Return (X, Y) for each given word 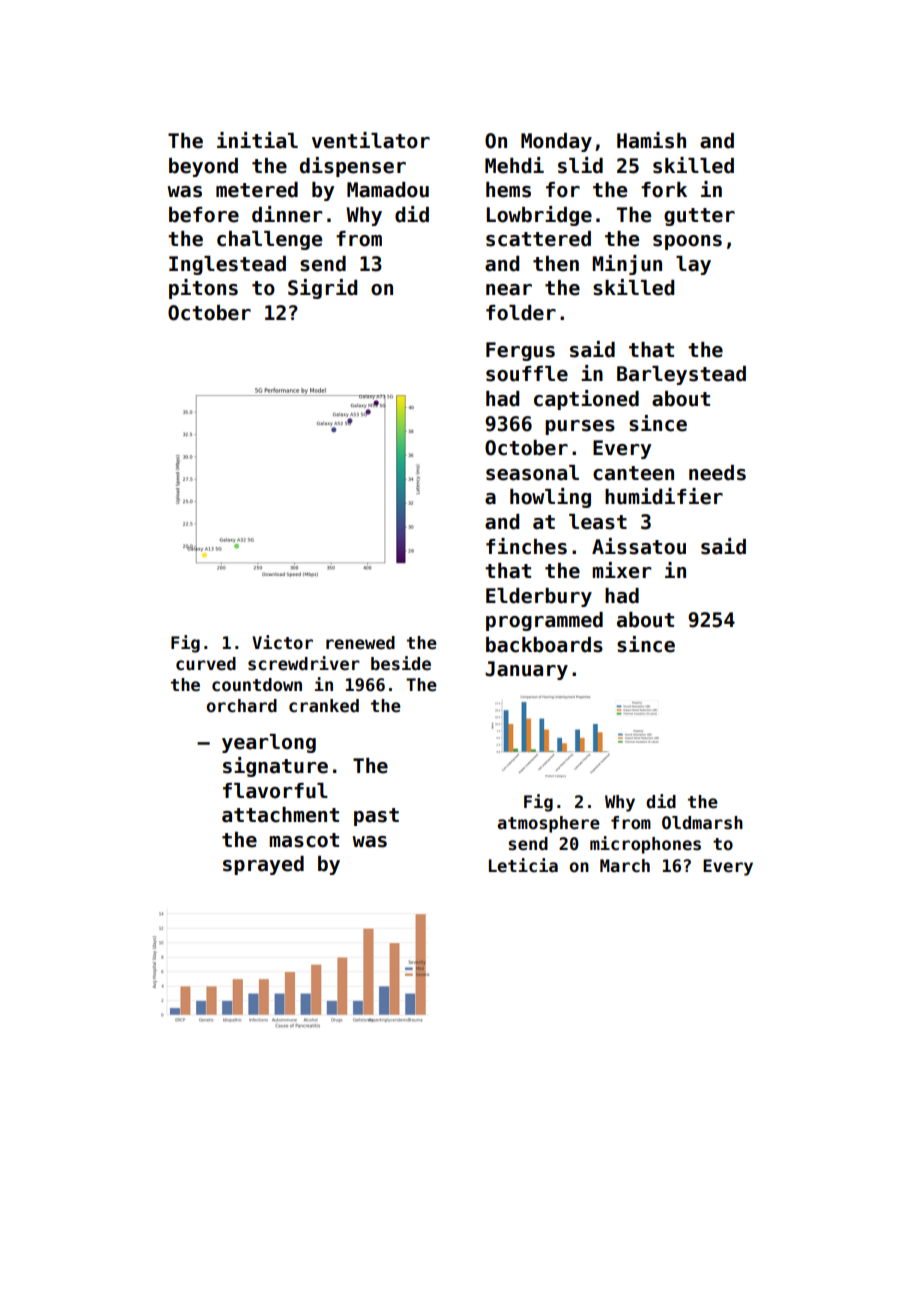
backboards (544, 645)
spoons (687, 242)
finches (526, 546)
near (509, 290)
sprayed (263, 865)
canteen (633, 473)
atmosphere (548, 824)
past (376, 817)
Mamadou (388, 190)
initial (257, 140)
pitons (203, 289)
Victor (282, 642)
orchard (241, 706)
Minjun (627, 265)
